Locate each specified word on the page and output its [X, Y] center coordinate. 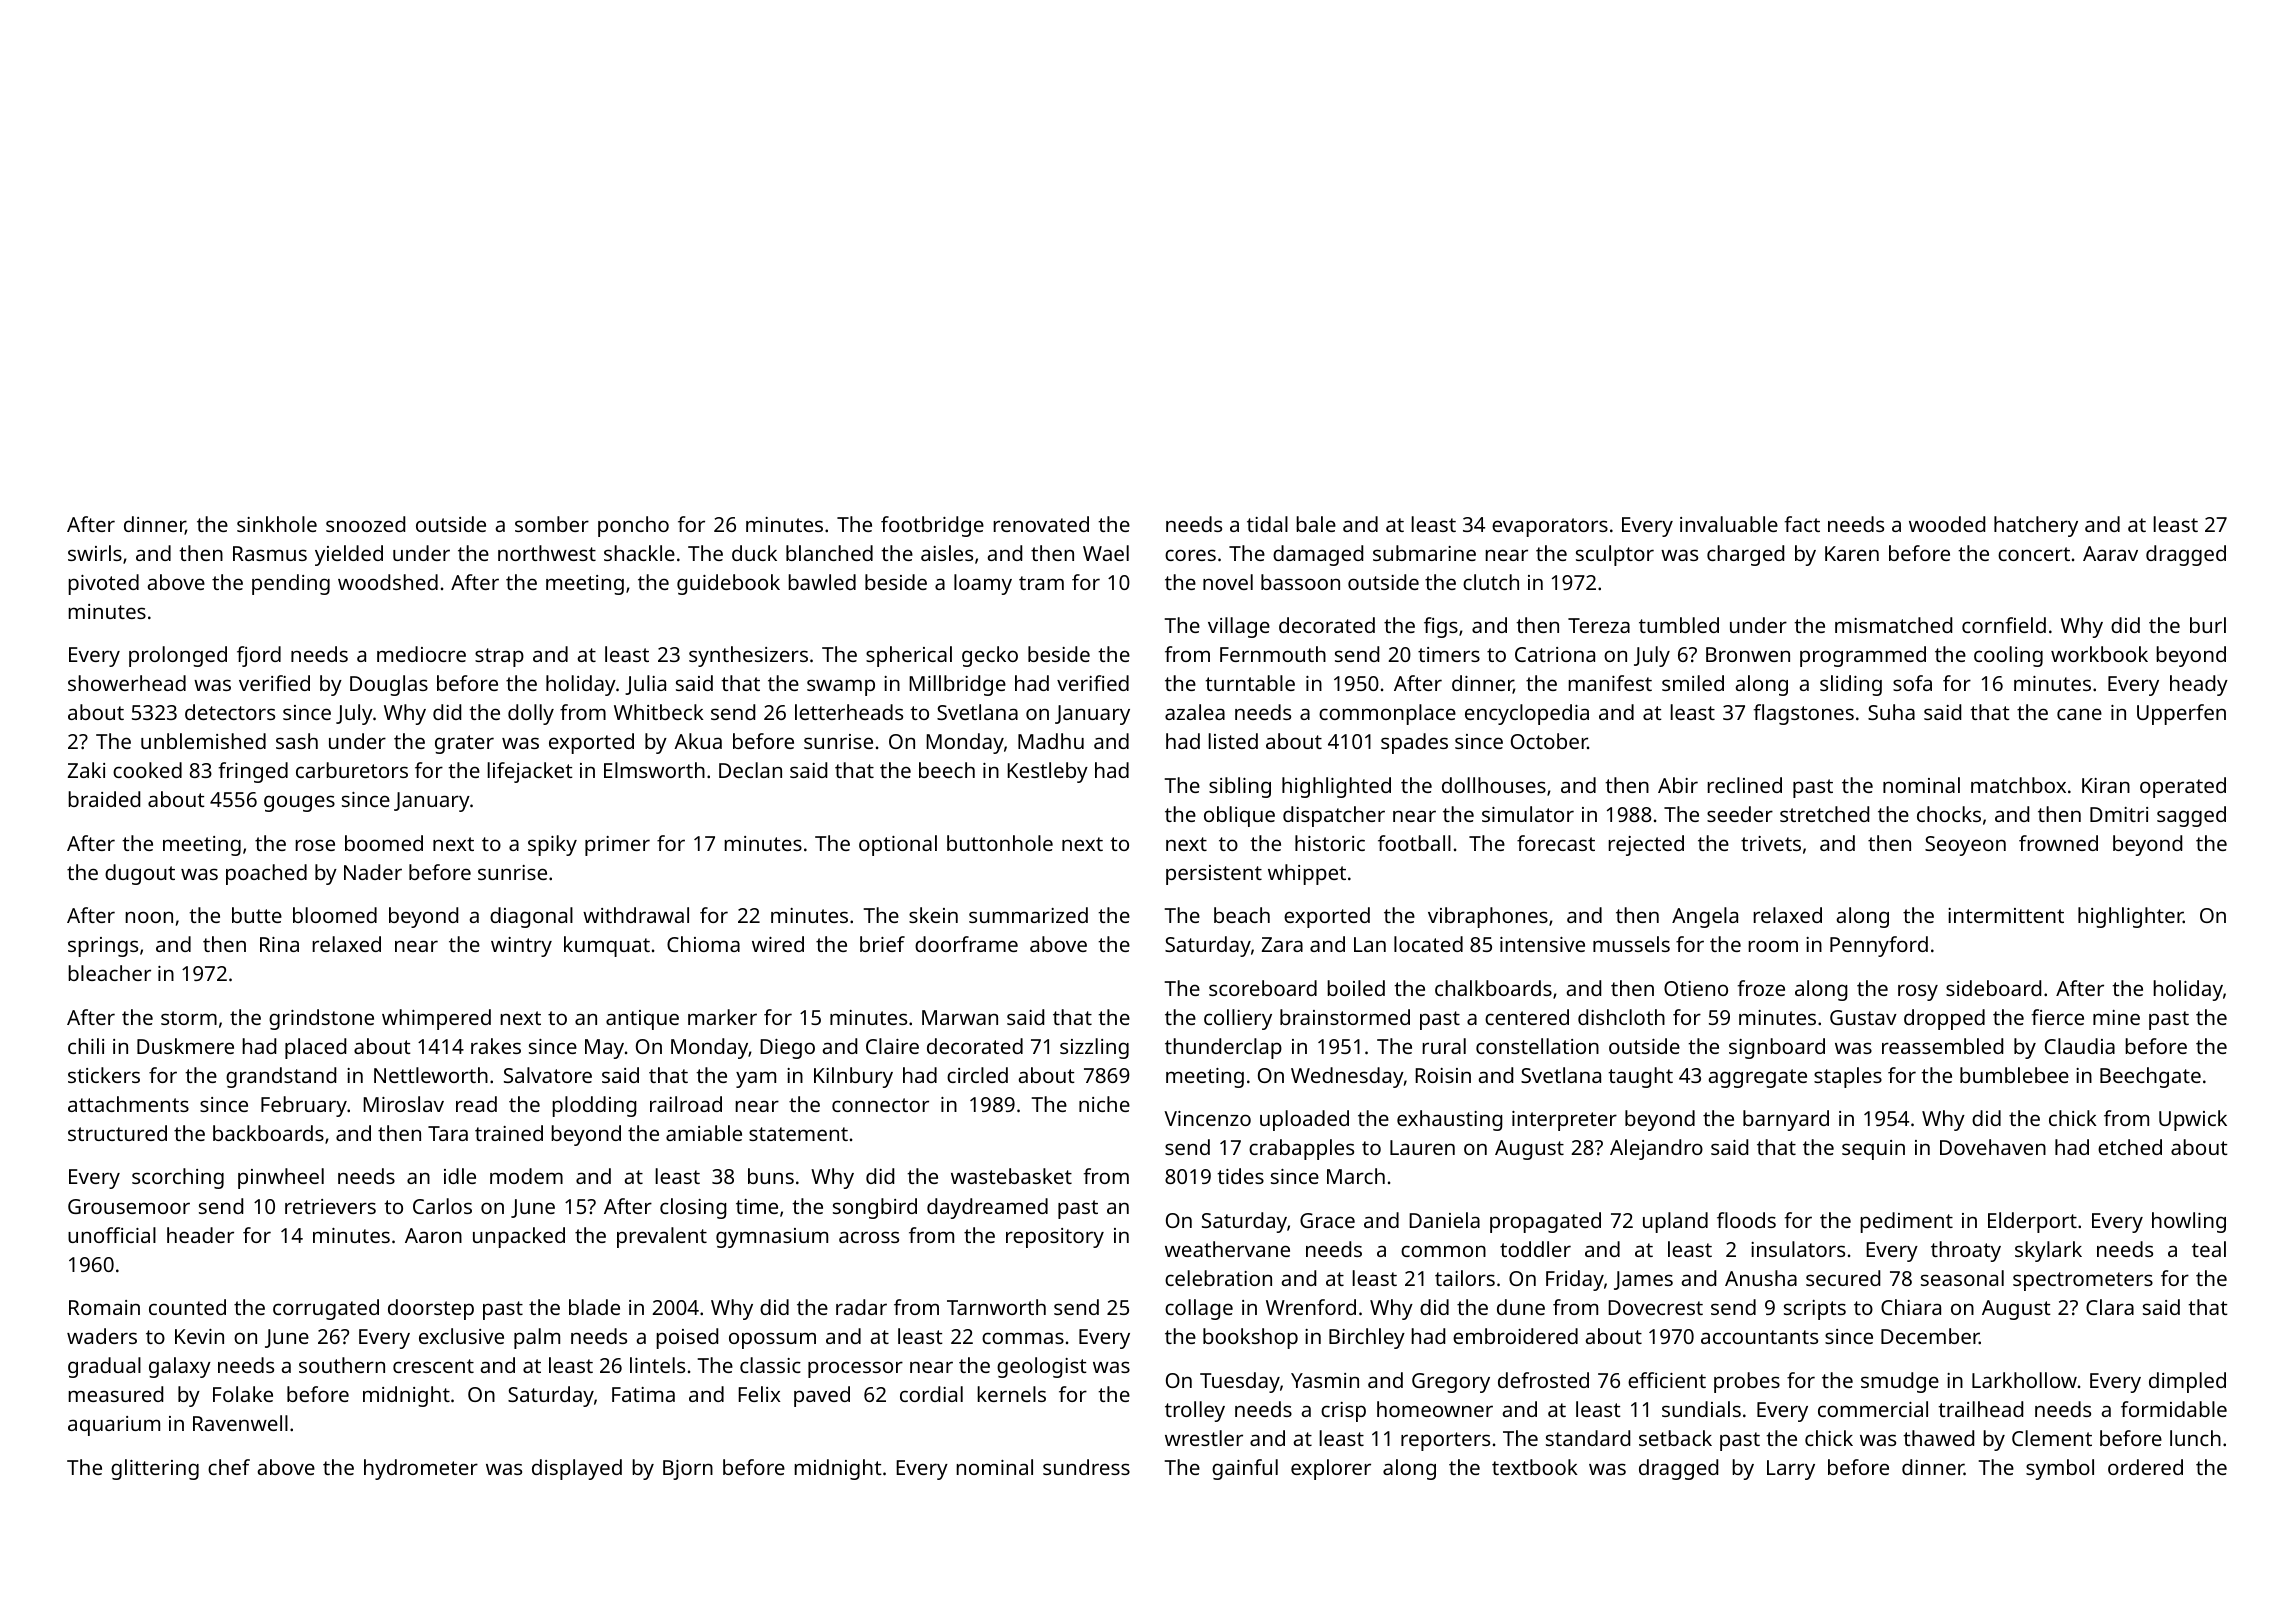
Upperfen [2181, 714]
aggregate [1757, 1078]
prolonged [178, 656]
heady [2199, 685]
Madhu [1051, 741]
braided [104, 799]
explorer [1331, 1469]
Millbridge [957, 685]
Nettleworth [431, 1075]
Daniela [1444, 1220]
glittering [155, 1469]
